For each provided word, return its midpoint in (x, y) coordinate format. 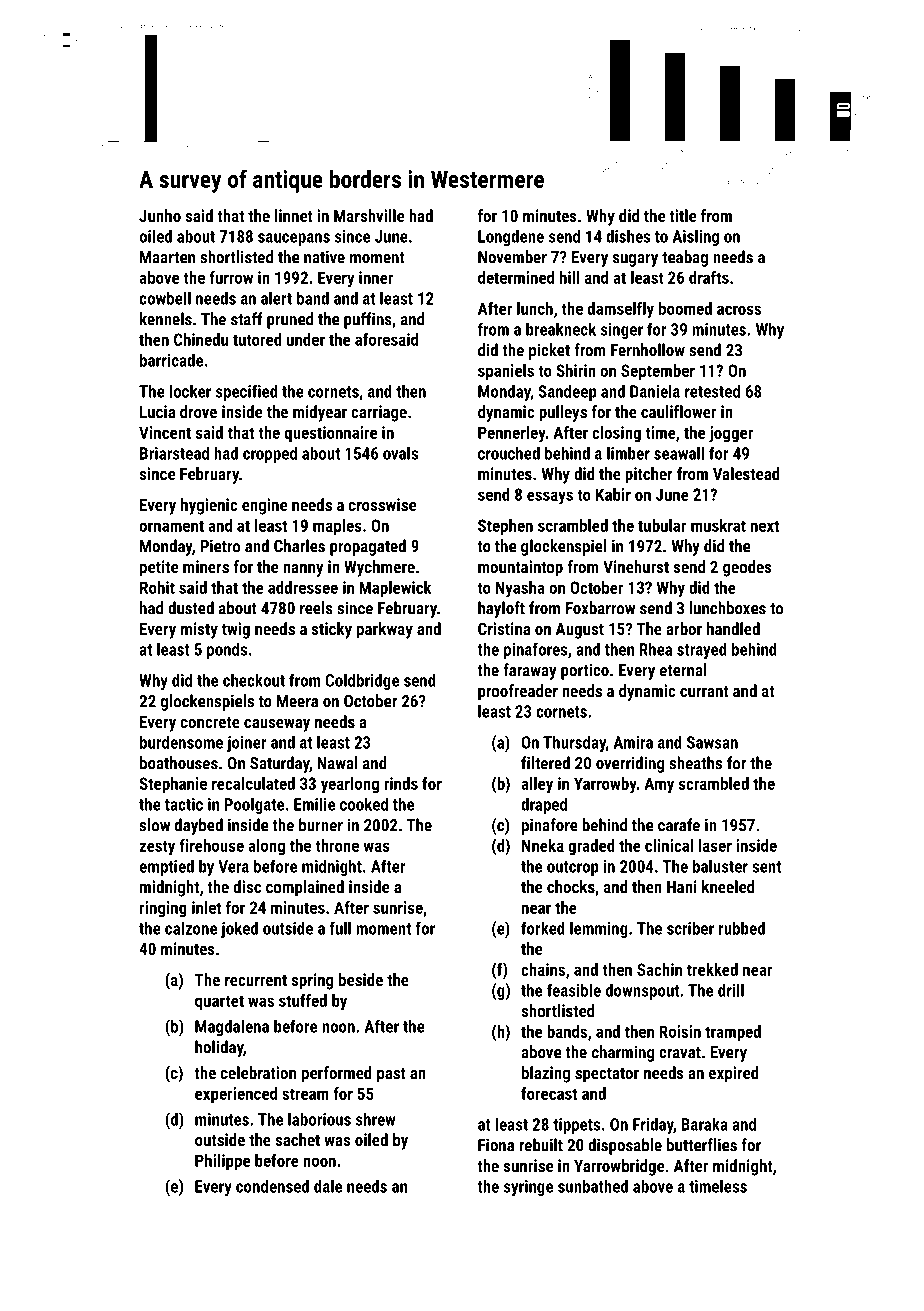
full (340, 928)
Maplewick (395, 589)
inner (376, 277)
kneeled (728, 886)
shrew (376, 1119)
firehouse (211, 845)
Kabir (613, 494)
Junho (160, 215)
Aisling (695, 238)
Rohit (157, 587)
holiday (219, 1048)
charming (623, 1053)
